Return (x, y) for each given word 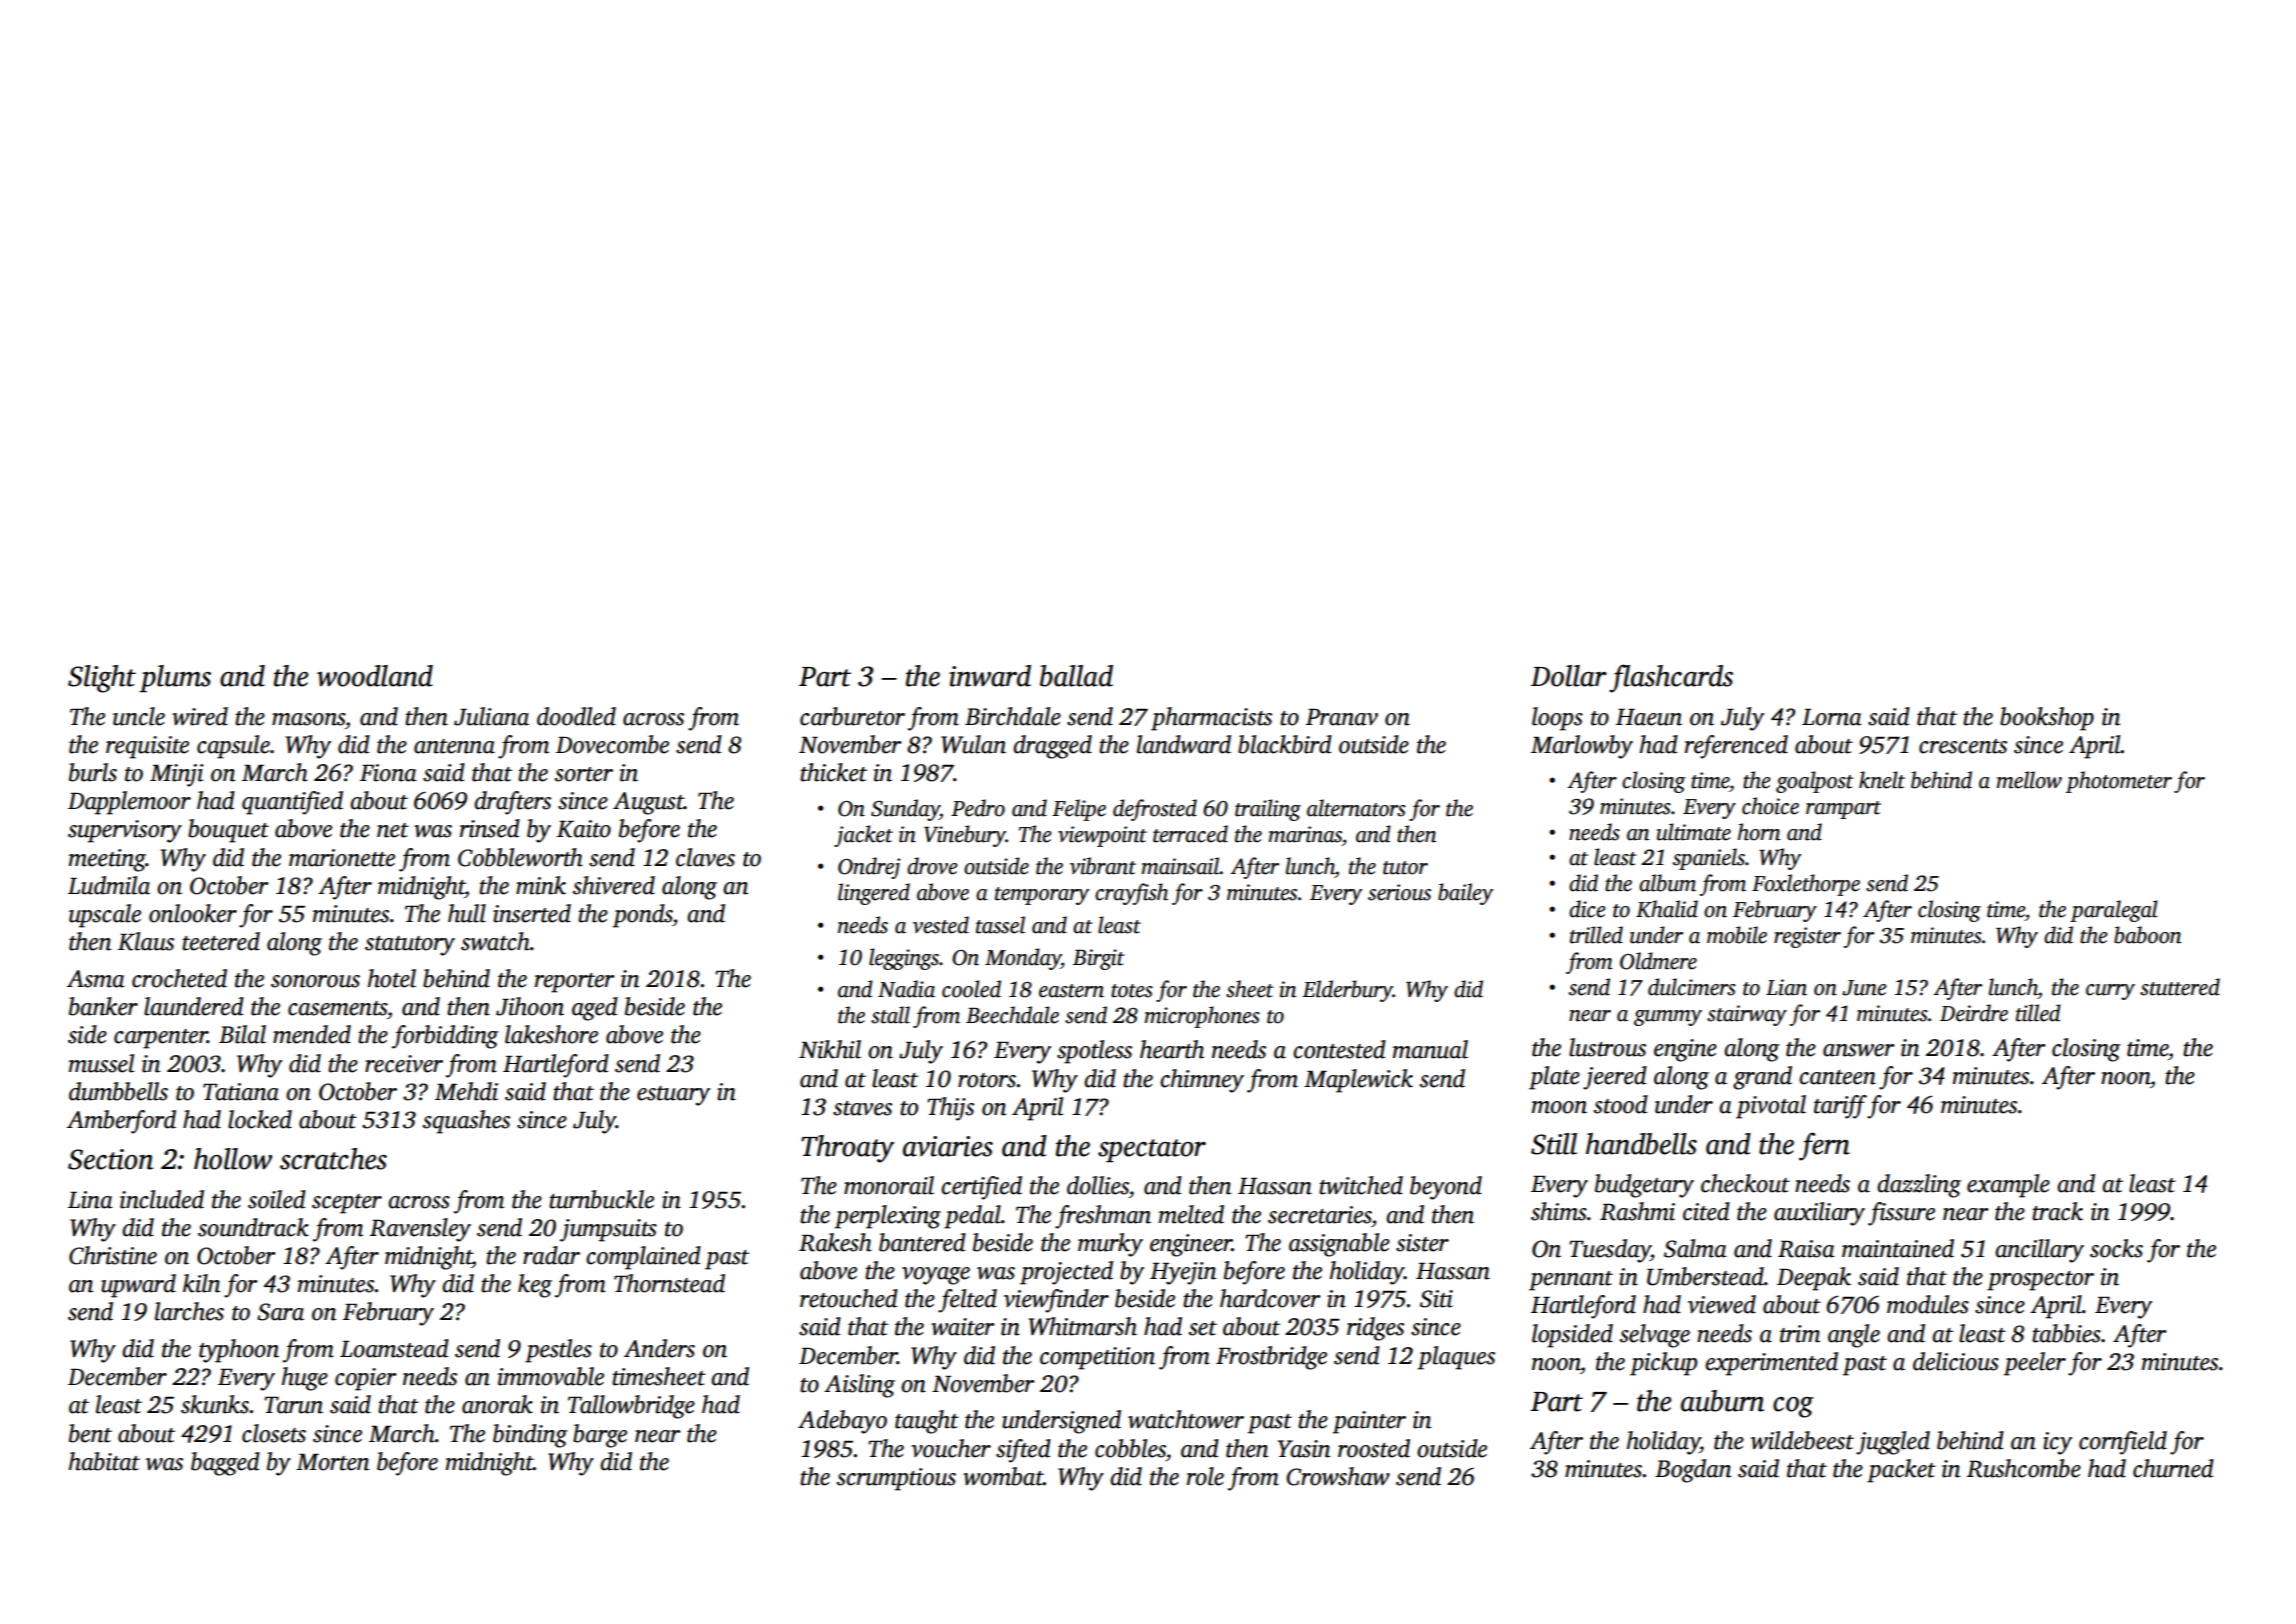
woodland (375, 676)
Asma (96, 979)
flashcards (1671, 678)
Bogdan (1693, 1471)
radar (551, 1255)
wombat (1003, 1476)
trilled (1596, 935)
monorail (889, 1185)
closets (274, 1433)
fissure (1901, 1214)
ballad (1076, 676)
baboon (2148, 935)
